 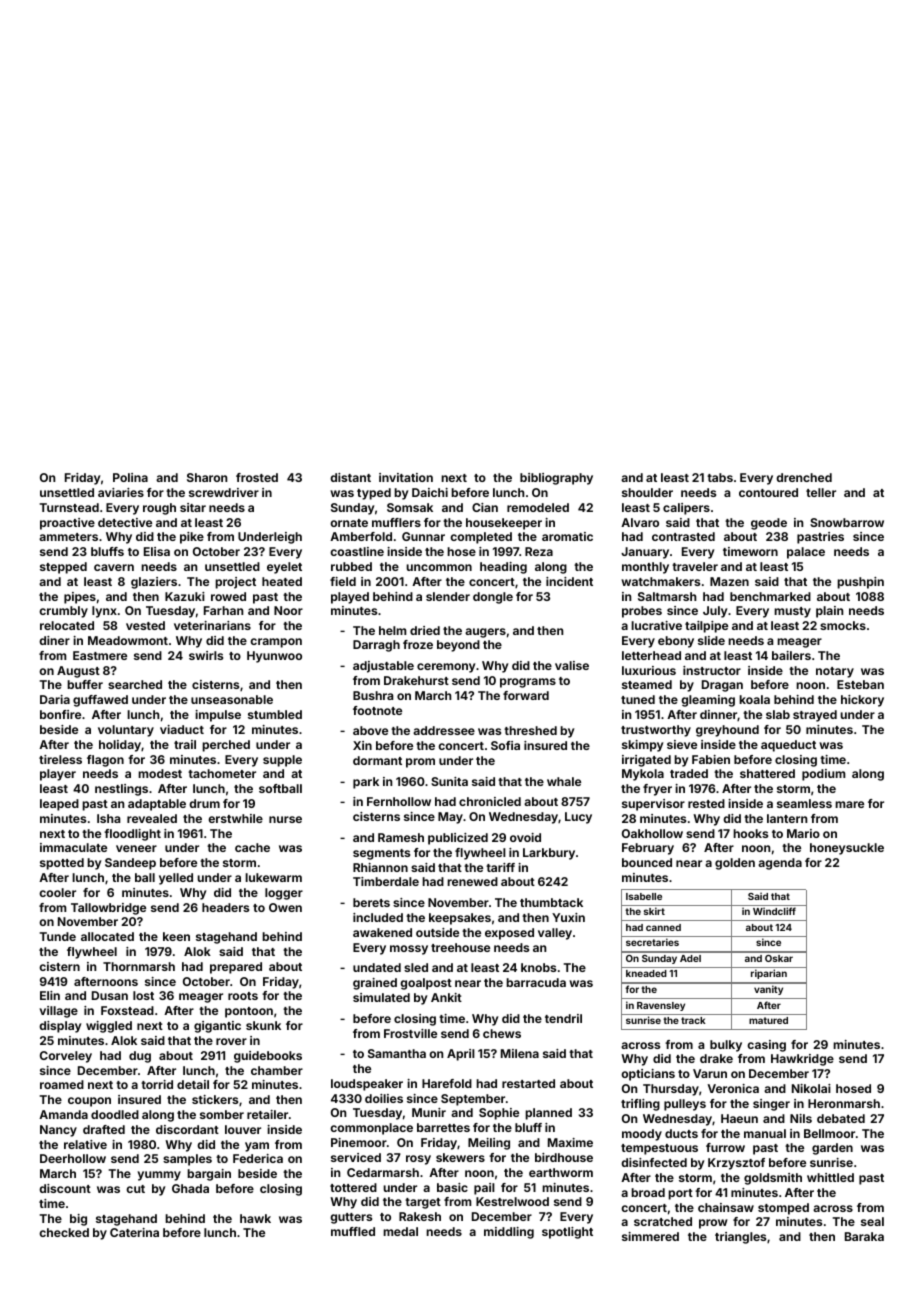 What do you see at coordinates (267, 1114) in the image?
I see `retailer` at bounding box center [267, 1114].
